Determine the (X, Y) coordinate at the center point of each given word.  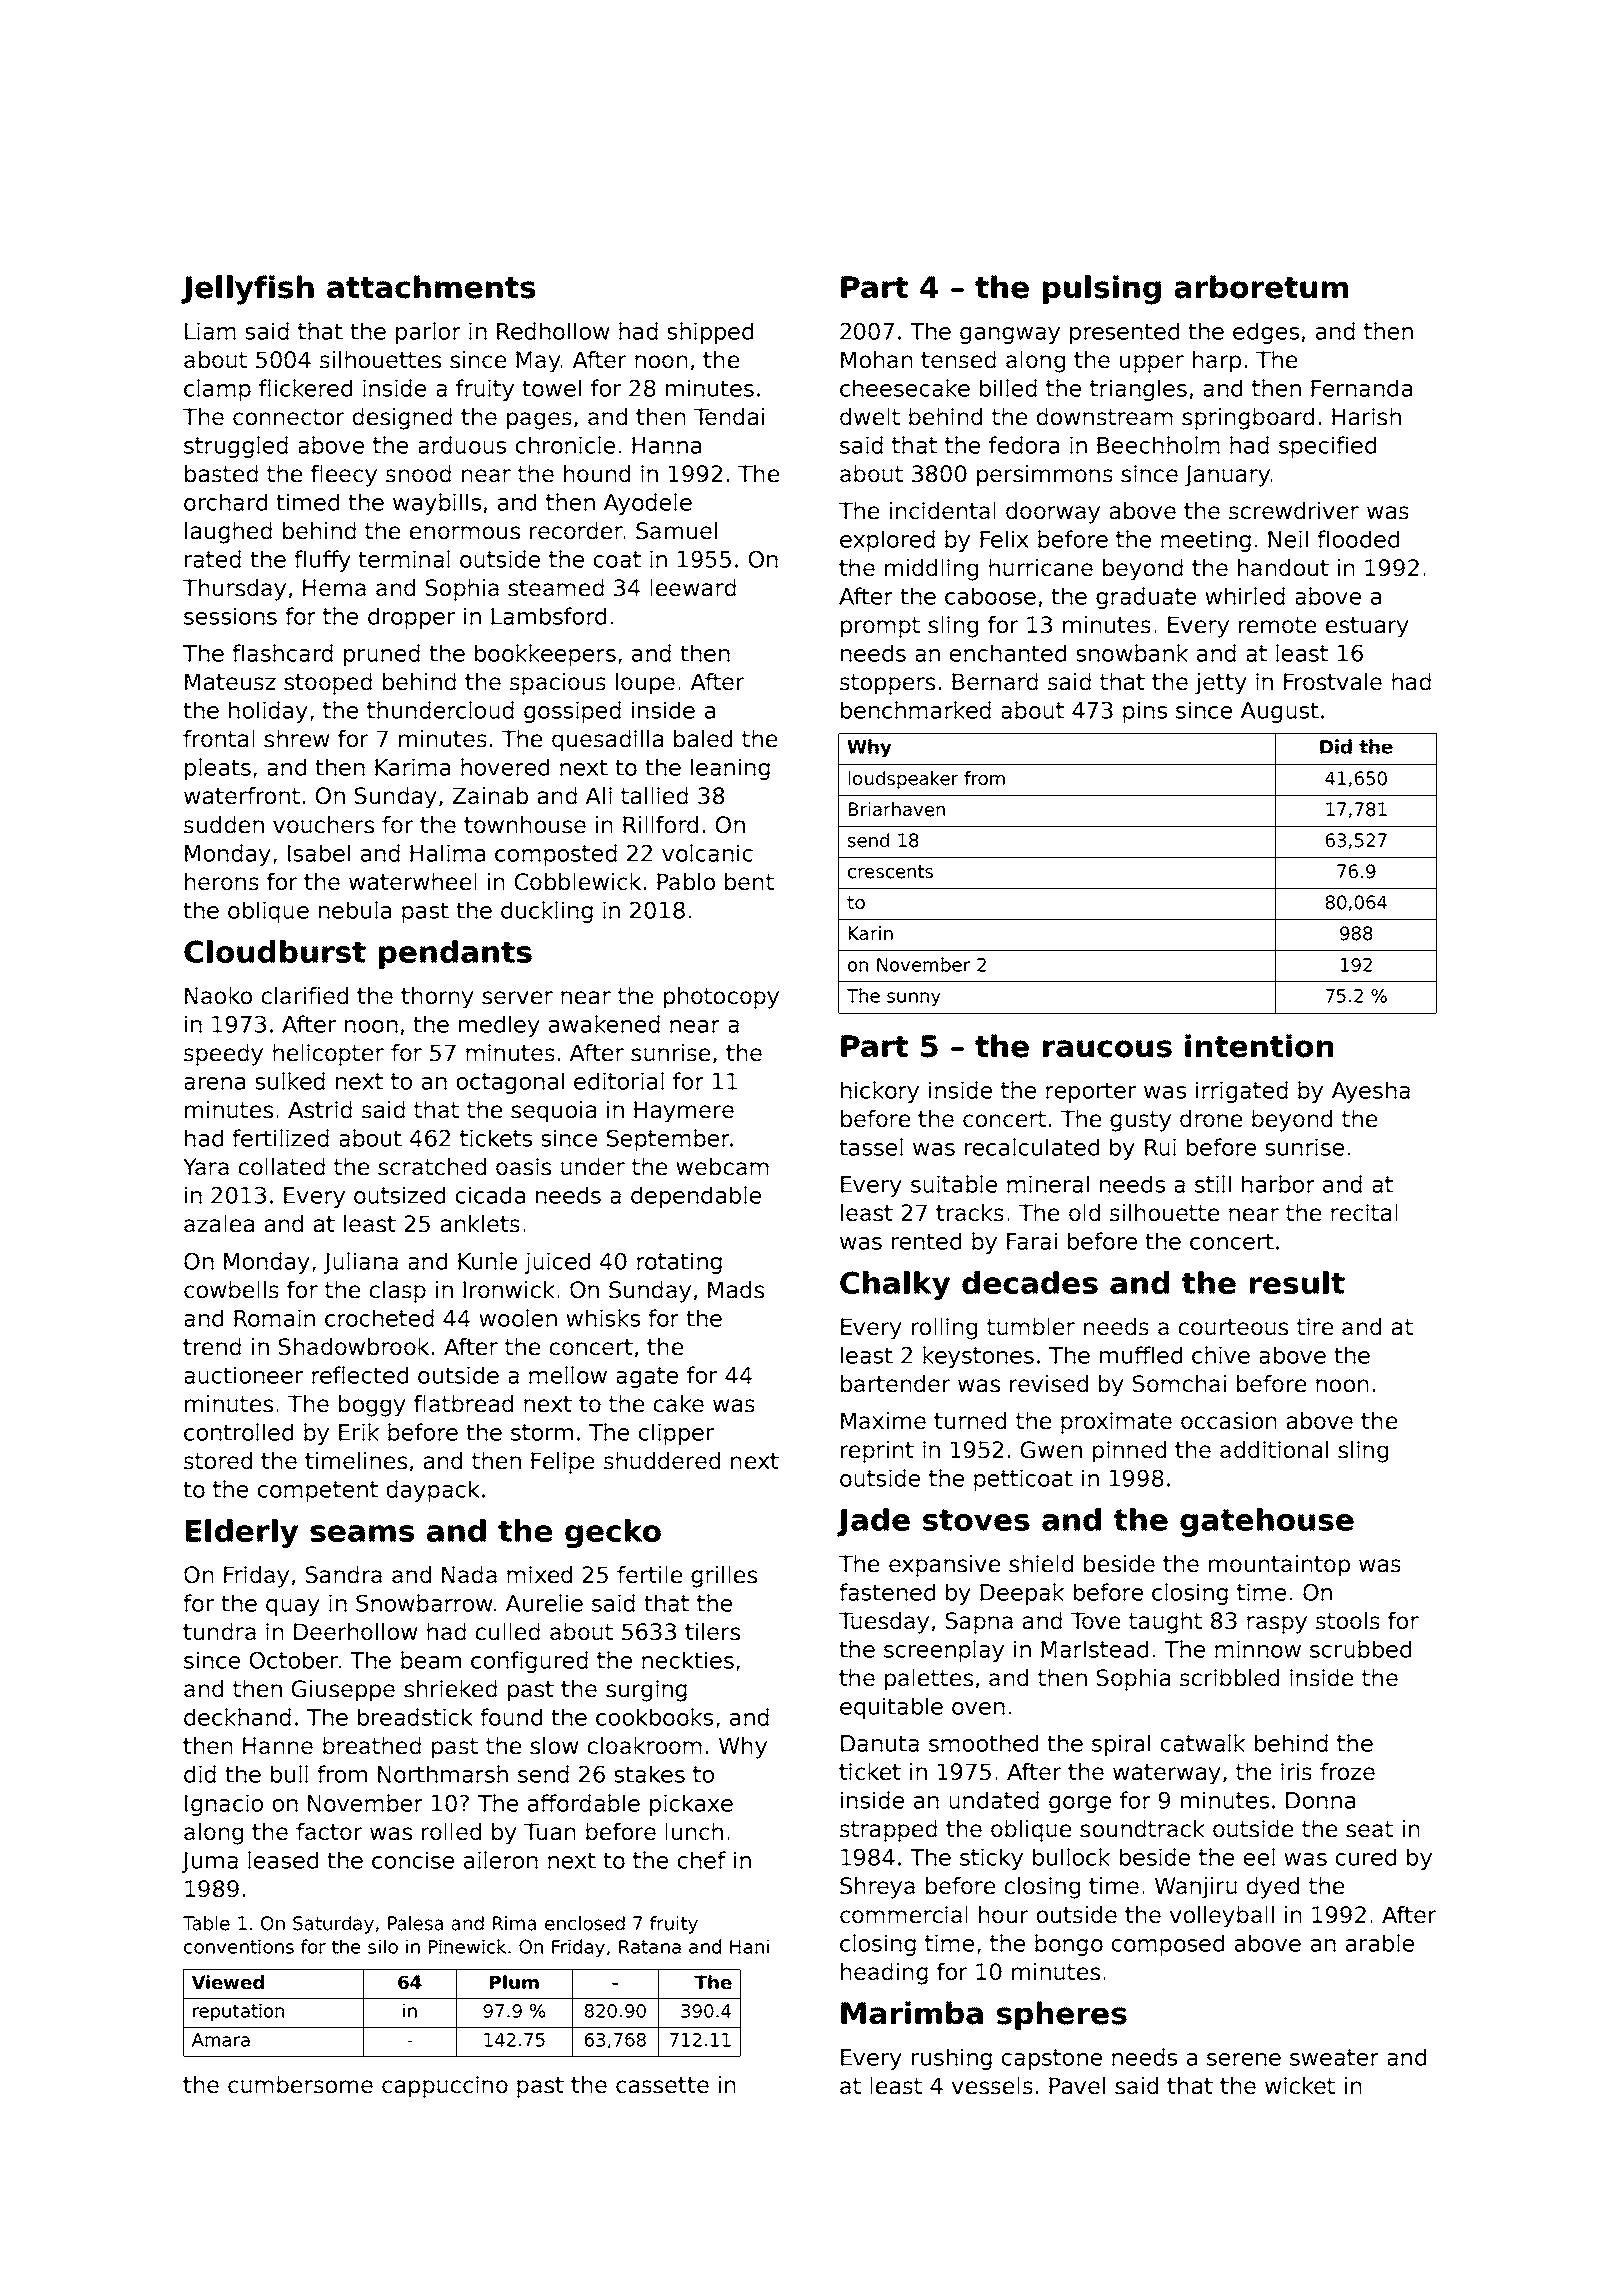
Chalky (895, 1285)
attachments (431, 287)
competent (317, 1491)
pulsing (1102, 290)
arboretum (1261, 287)
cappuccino (445, 2087)
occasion (1229, 1421)
